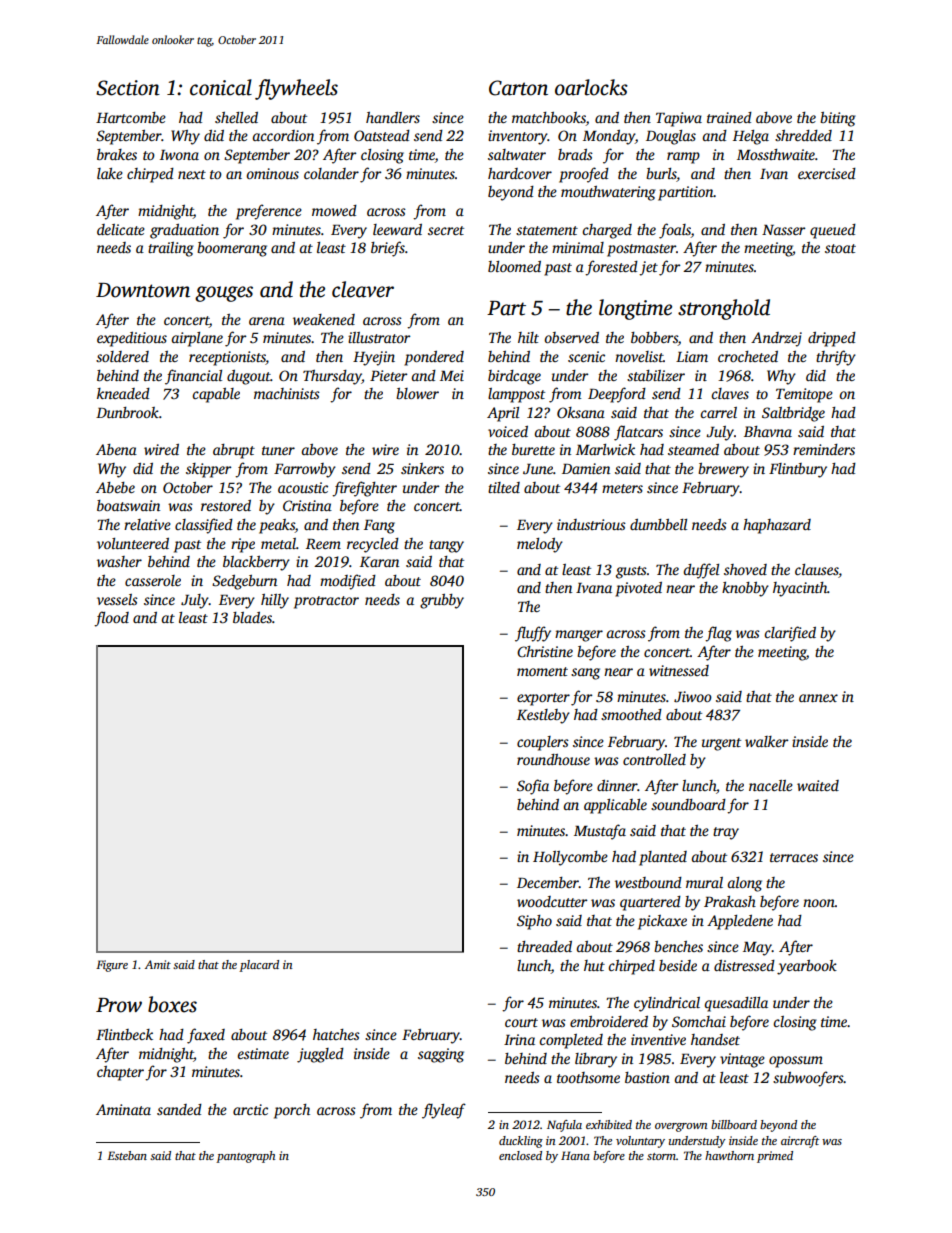 This document has width=952, height=1233. What do you see at coordinates (234, 451) in the document?
I see `abrupt` at bounding box center [234, 451].
